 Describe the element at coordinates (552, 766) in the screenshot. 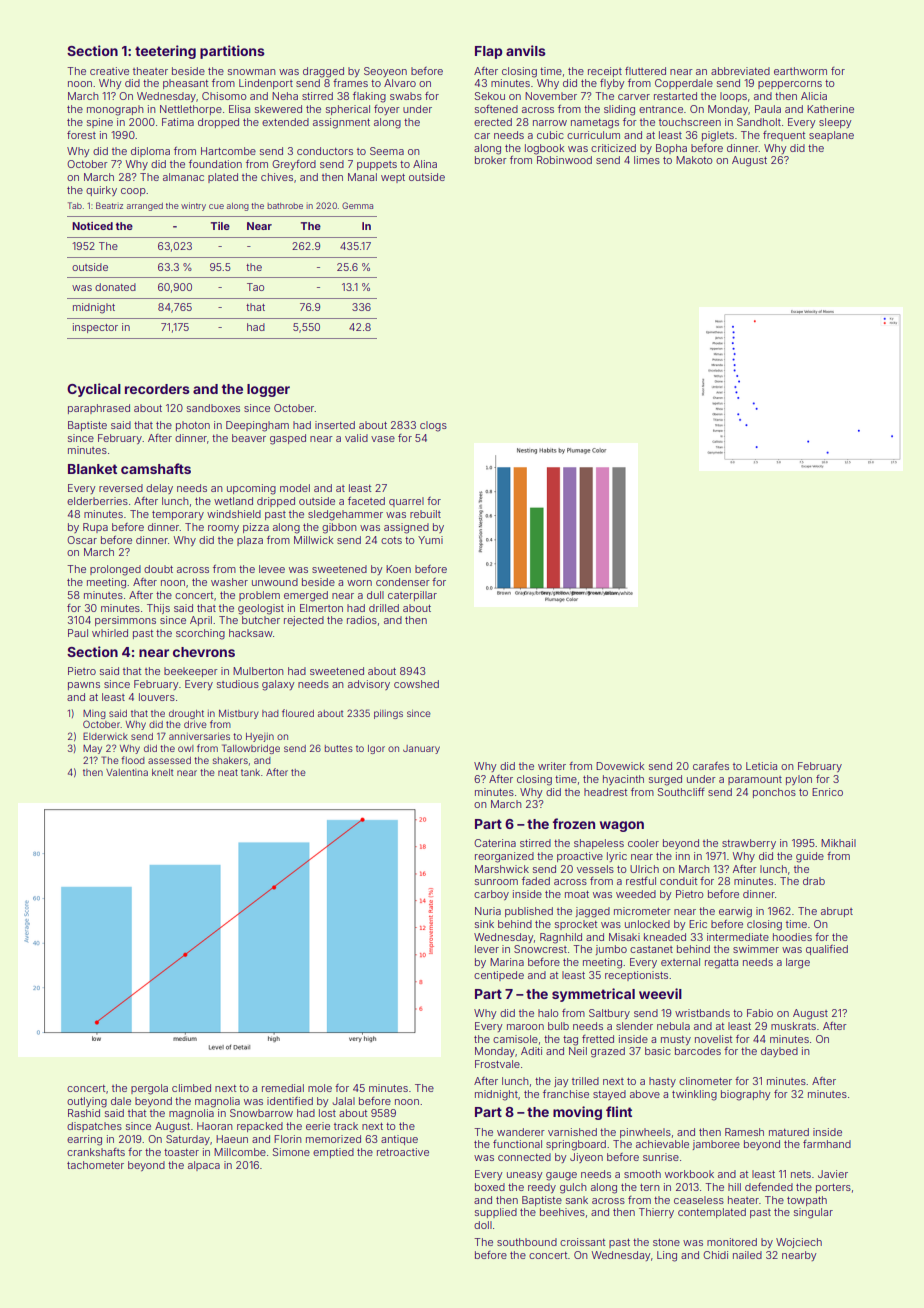

I see `writer` at that location.
